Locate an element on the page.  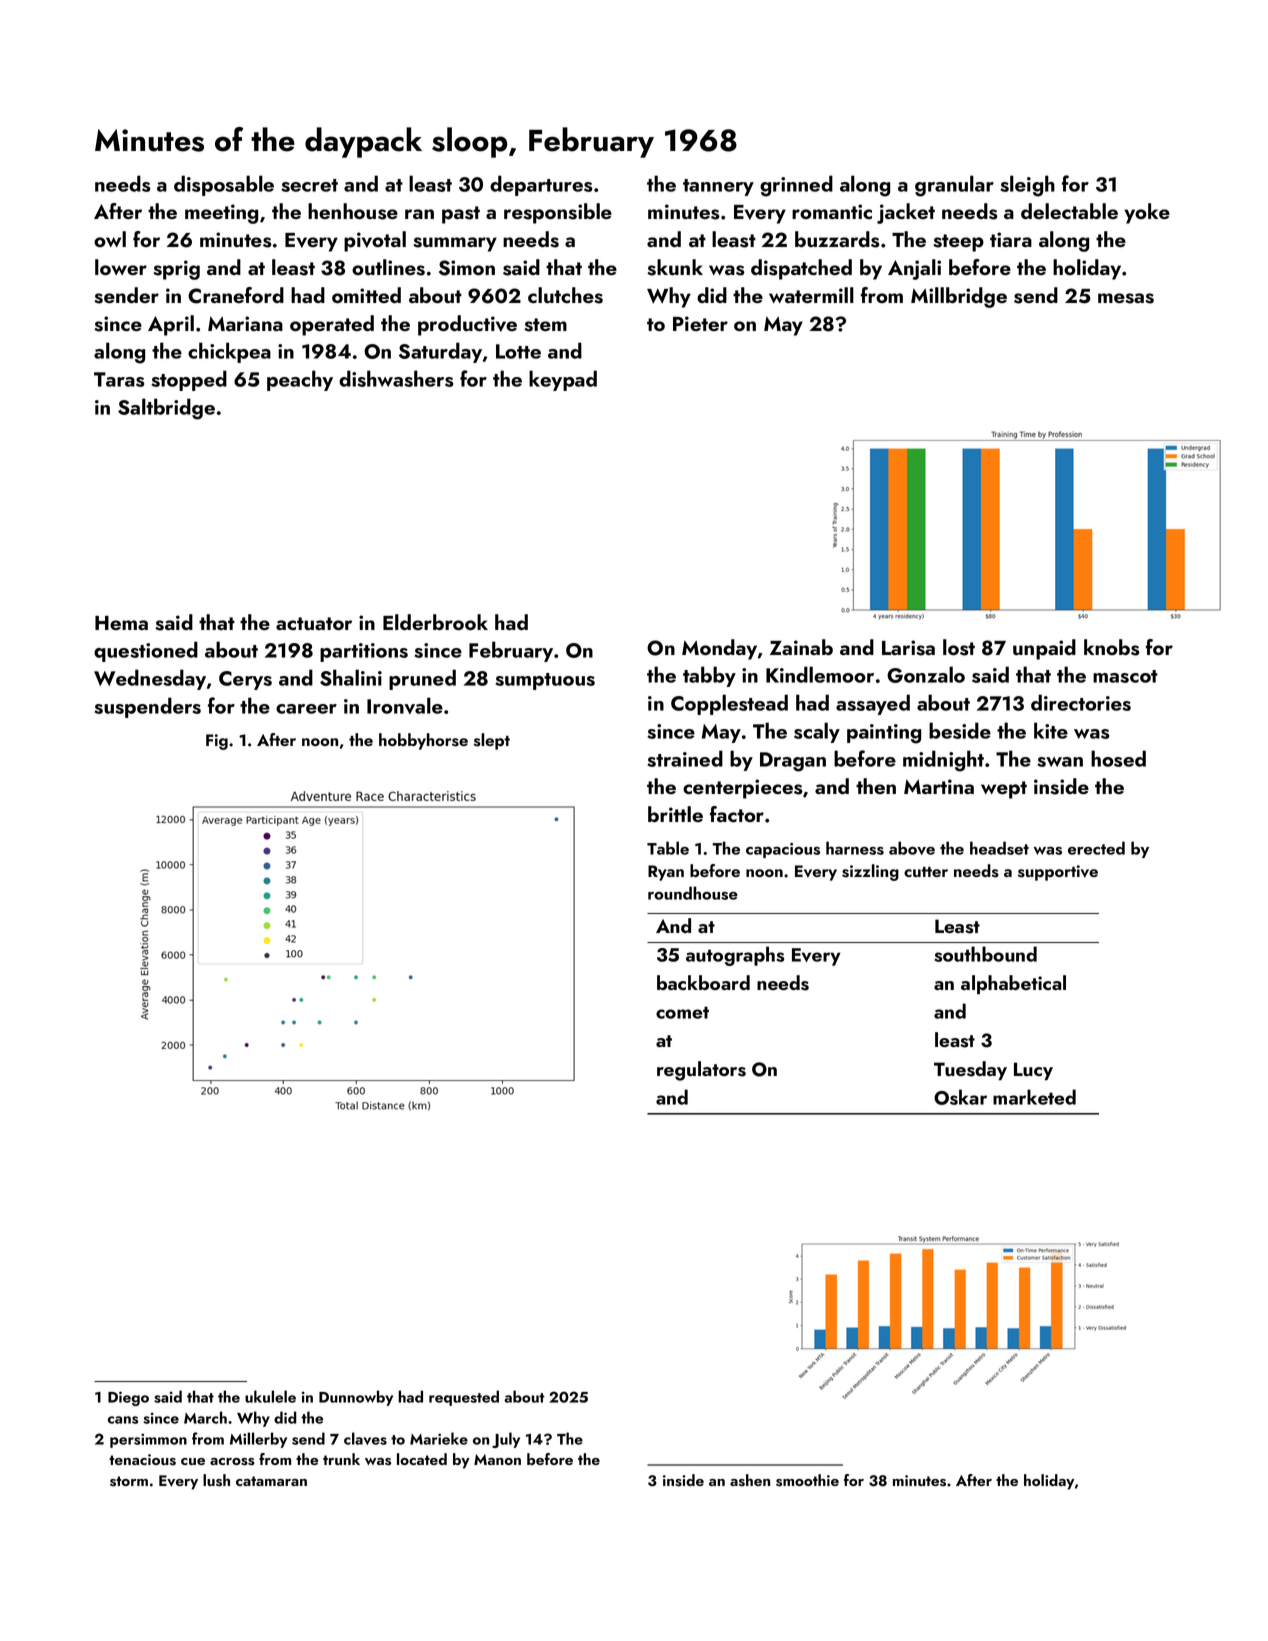
dishwashers is located at coordinates (396, 378).
